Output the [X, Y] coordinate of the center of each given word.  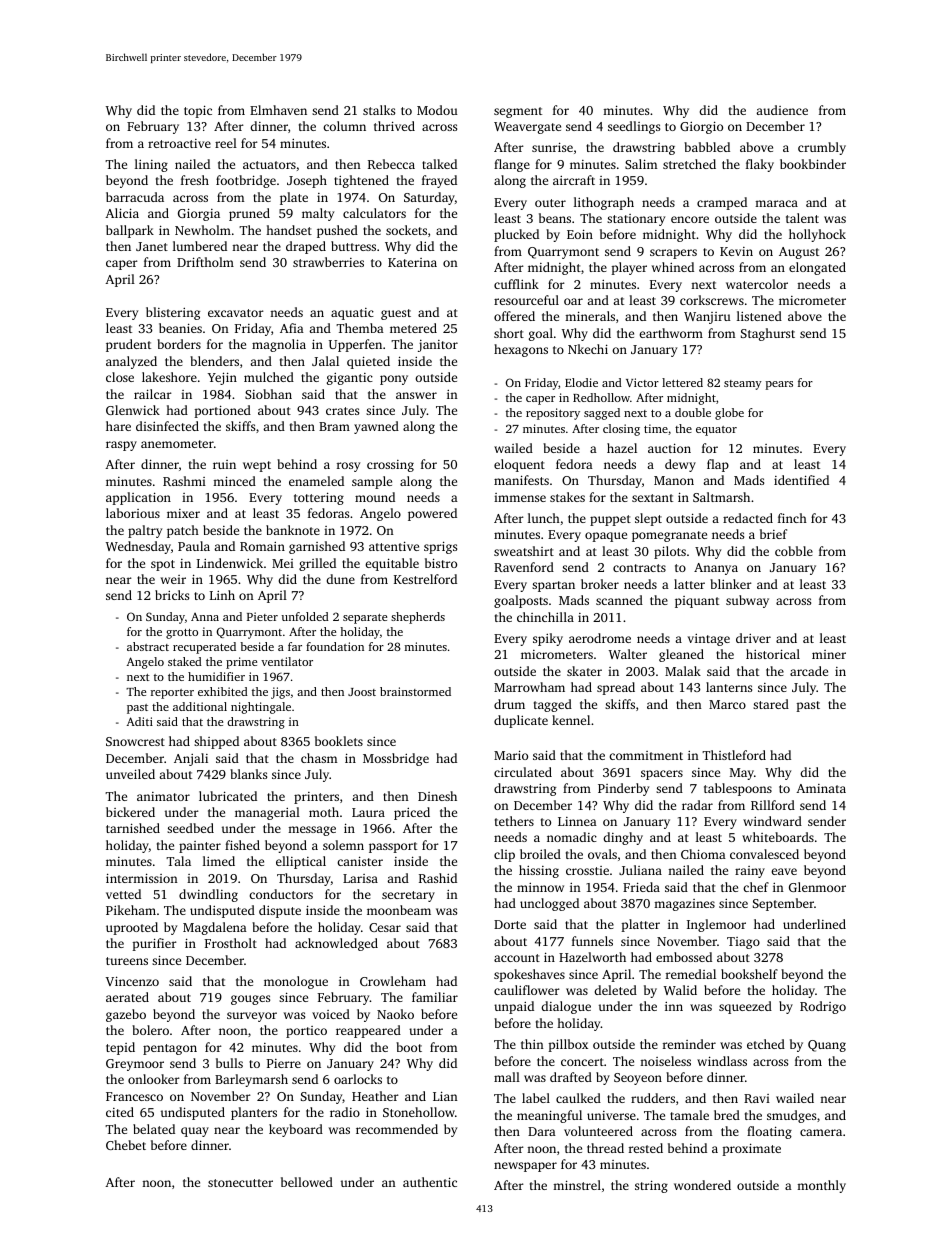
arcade [809, 671]
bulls [229, 1063]
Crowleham [393, 981]
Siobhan [268, 394]
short [509, 333]
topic [198, 111]
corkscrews [712, 300]
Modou [437, 110]
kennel [571, 720]
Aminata [821, 788]
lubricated [228, 796]
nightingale [261, 708]
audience [782, 110]
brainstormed [415, 691]
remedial [691, 974]
